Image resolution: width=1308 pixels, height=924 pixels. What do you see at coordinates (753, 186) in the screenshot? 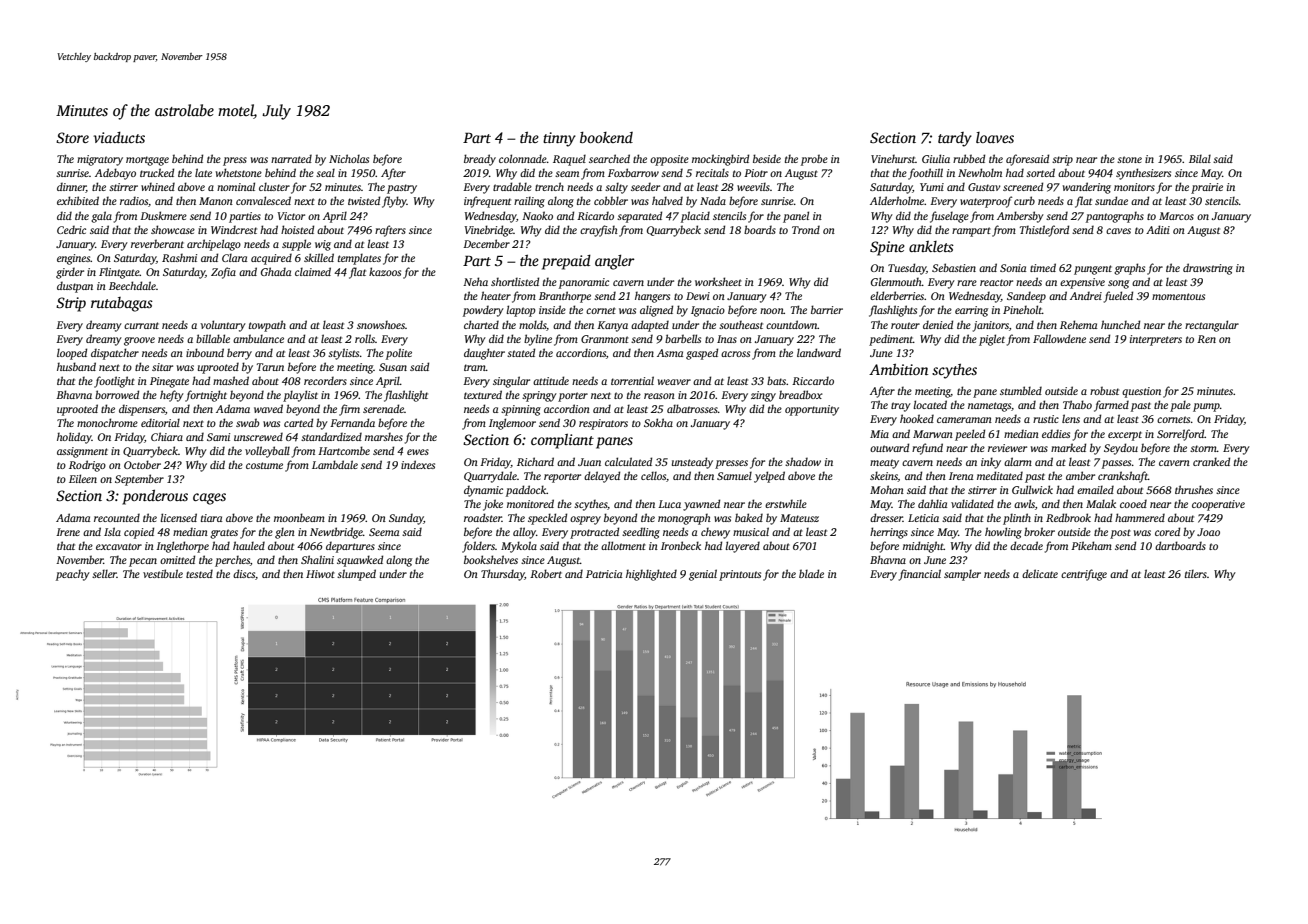
I see `weevils` at bounding box center [753, 186].
